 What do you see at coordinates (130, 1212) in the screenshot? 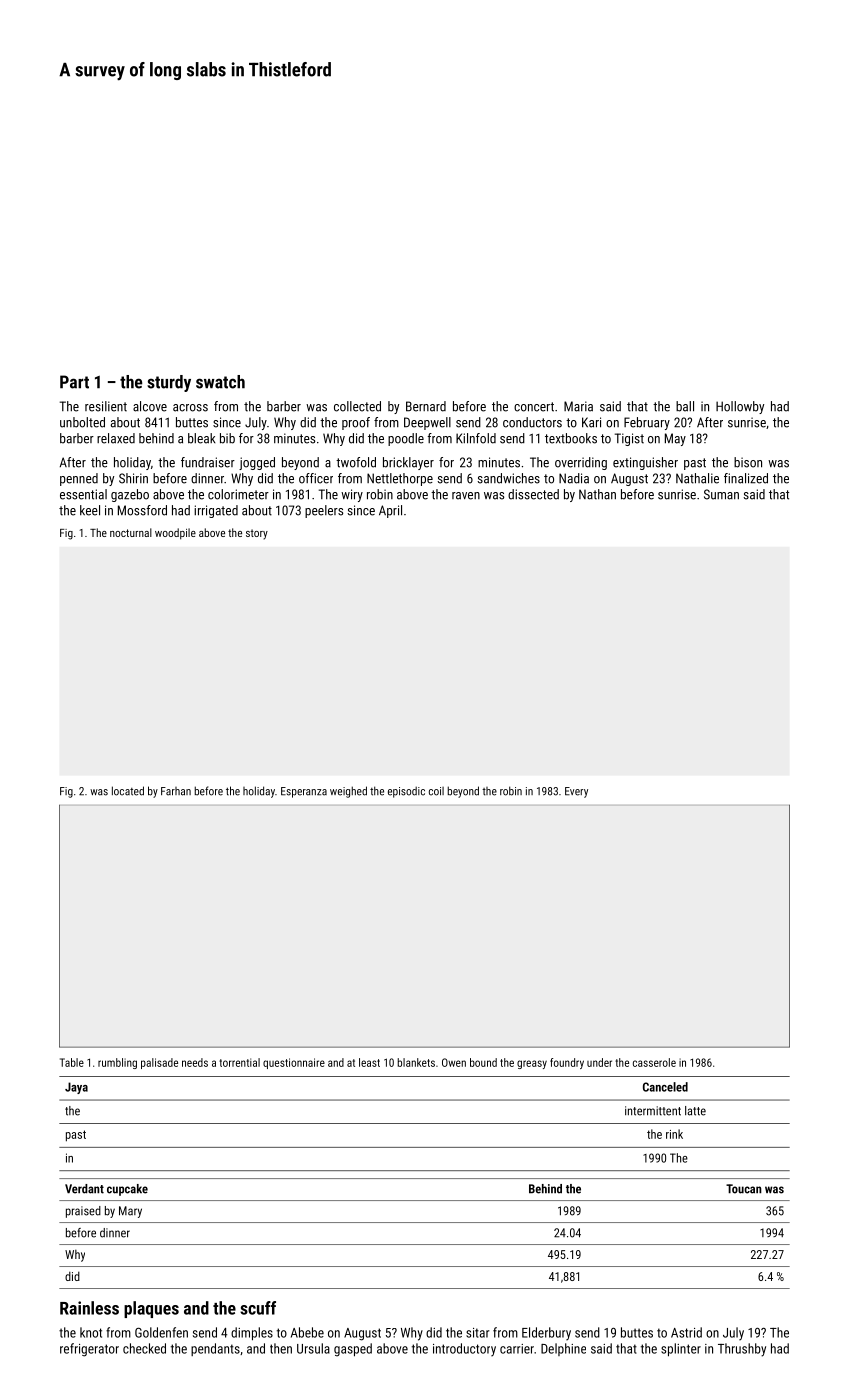
I see `Mary` at bounding box center [130, 1212].
